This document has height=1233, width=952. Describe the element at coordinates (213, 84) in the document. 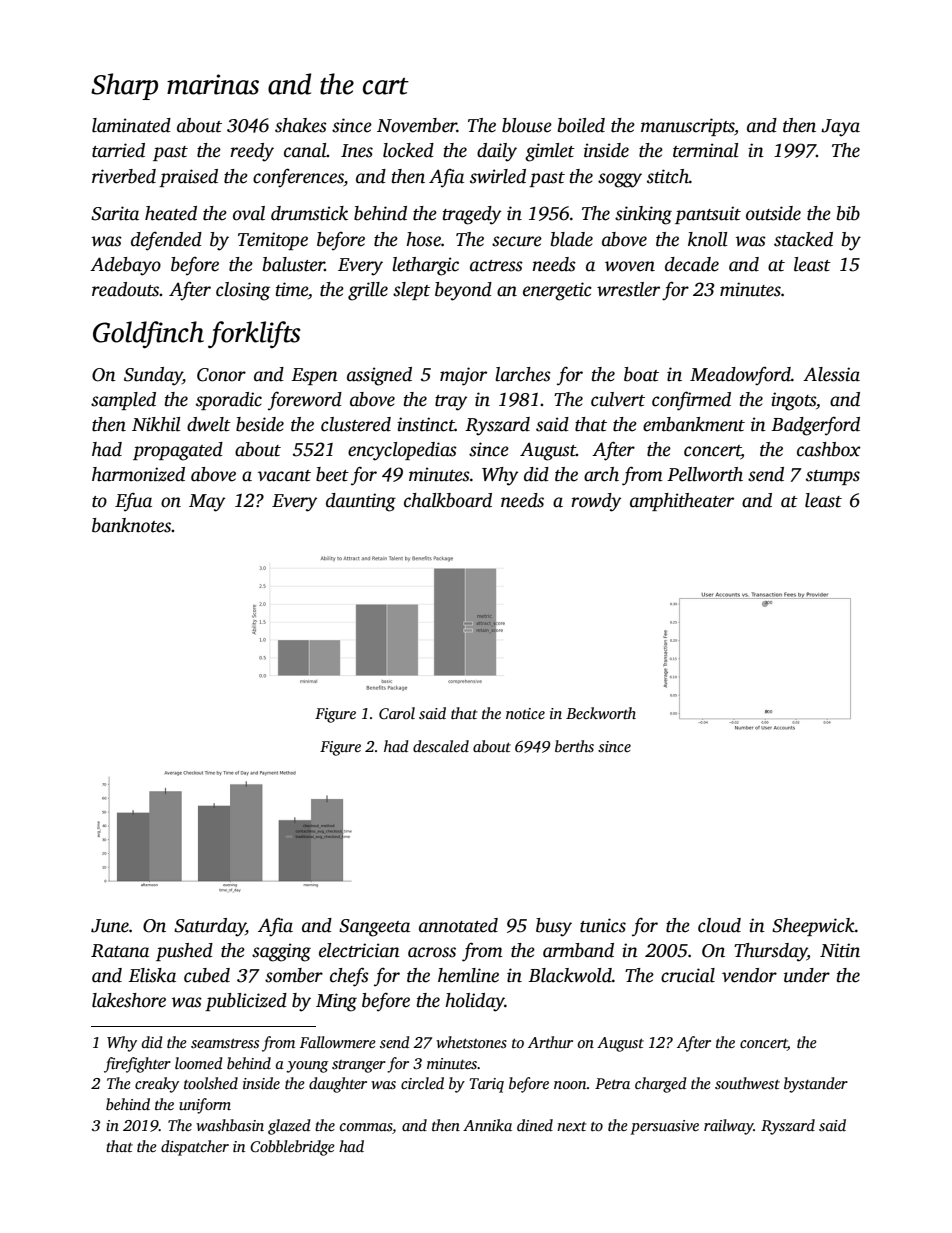

I see `marinas` at that location.
